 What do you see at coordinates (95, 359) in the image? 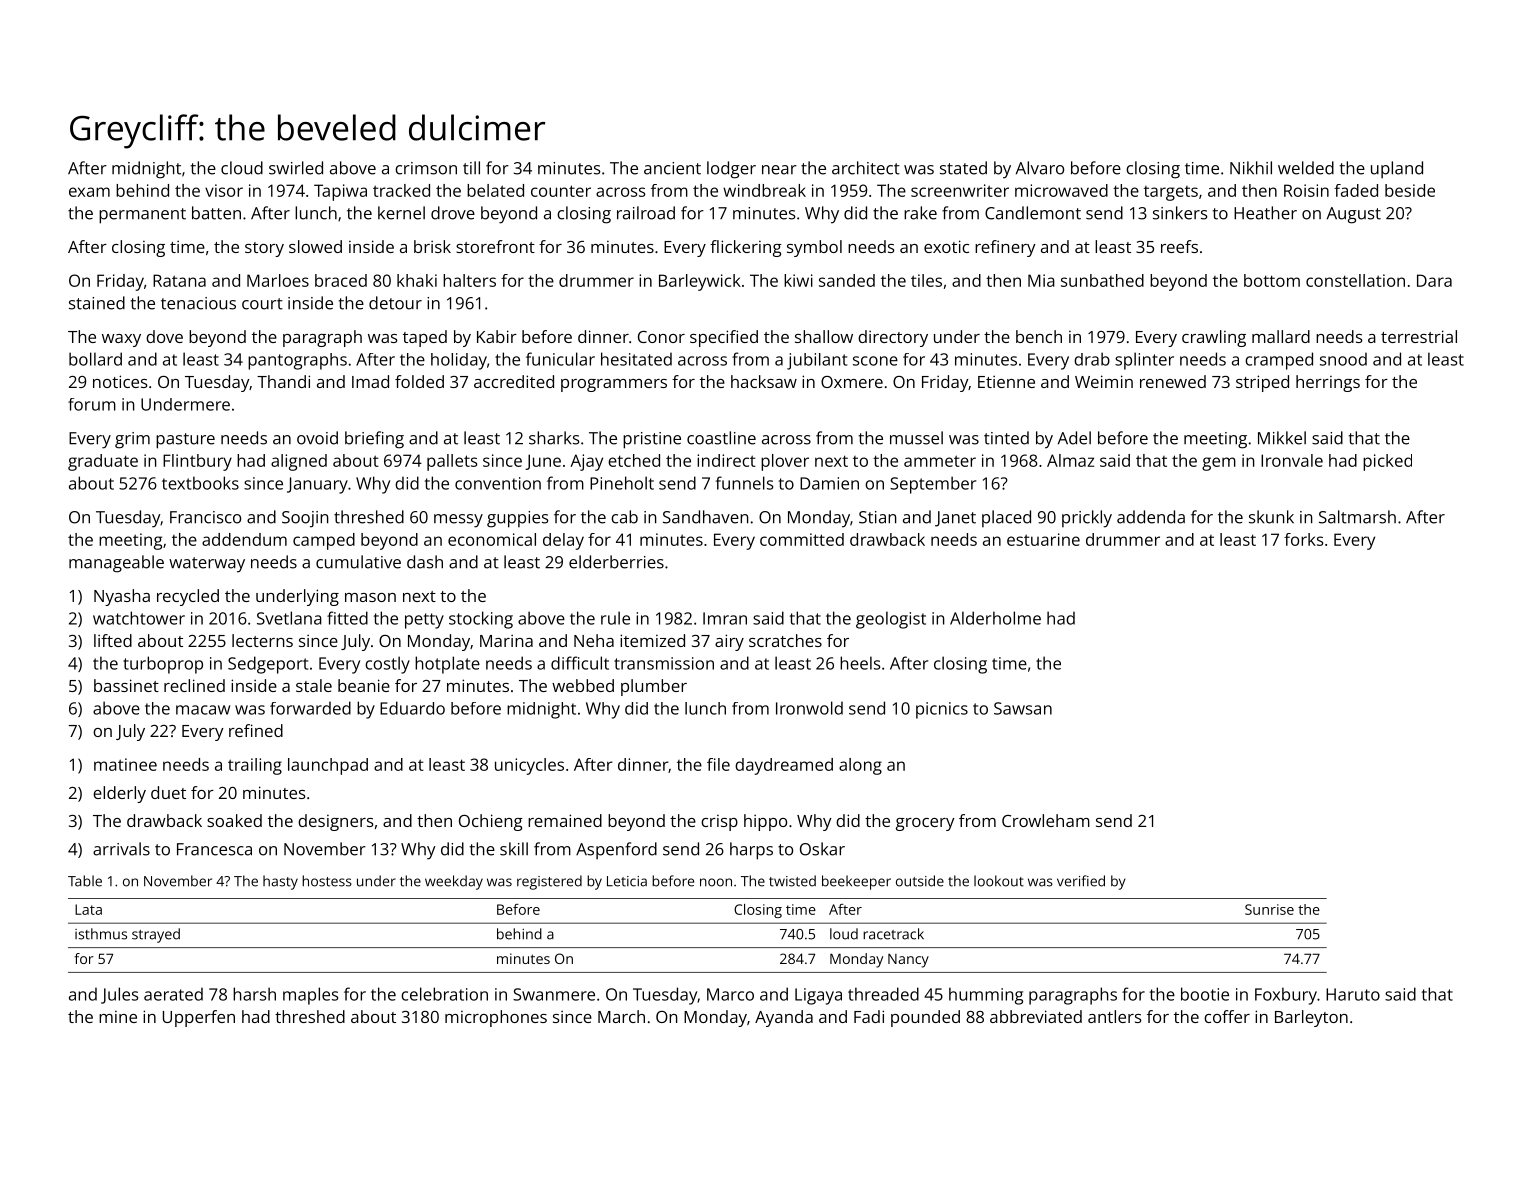
I see `bollard` at bounding box center [95, 359].
